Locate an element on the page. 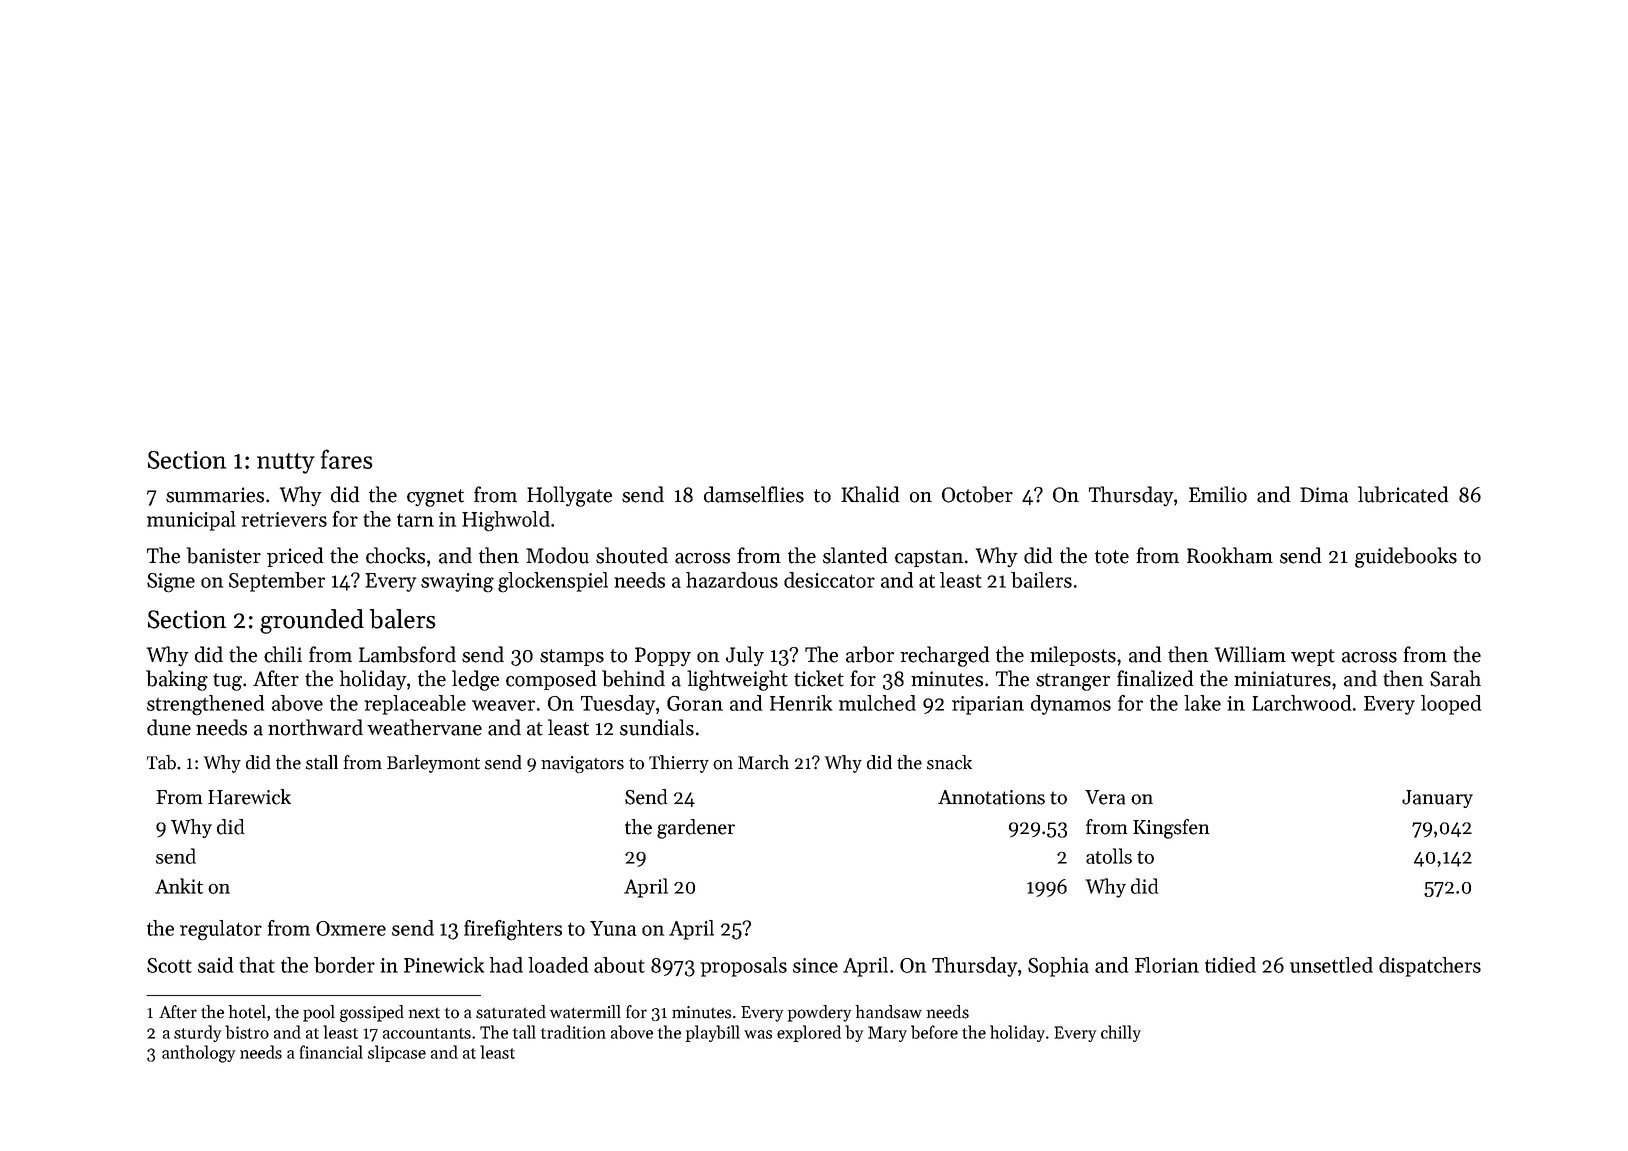 Image resolution: width=1628 pixels, height=1151 pixels. summaries is located at coordinates (215, 495).
